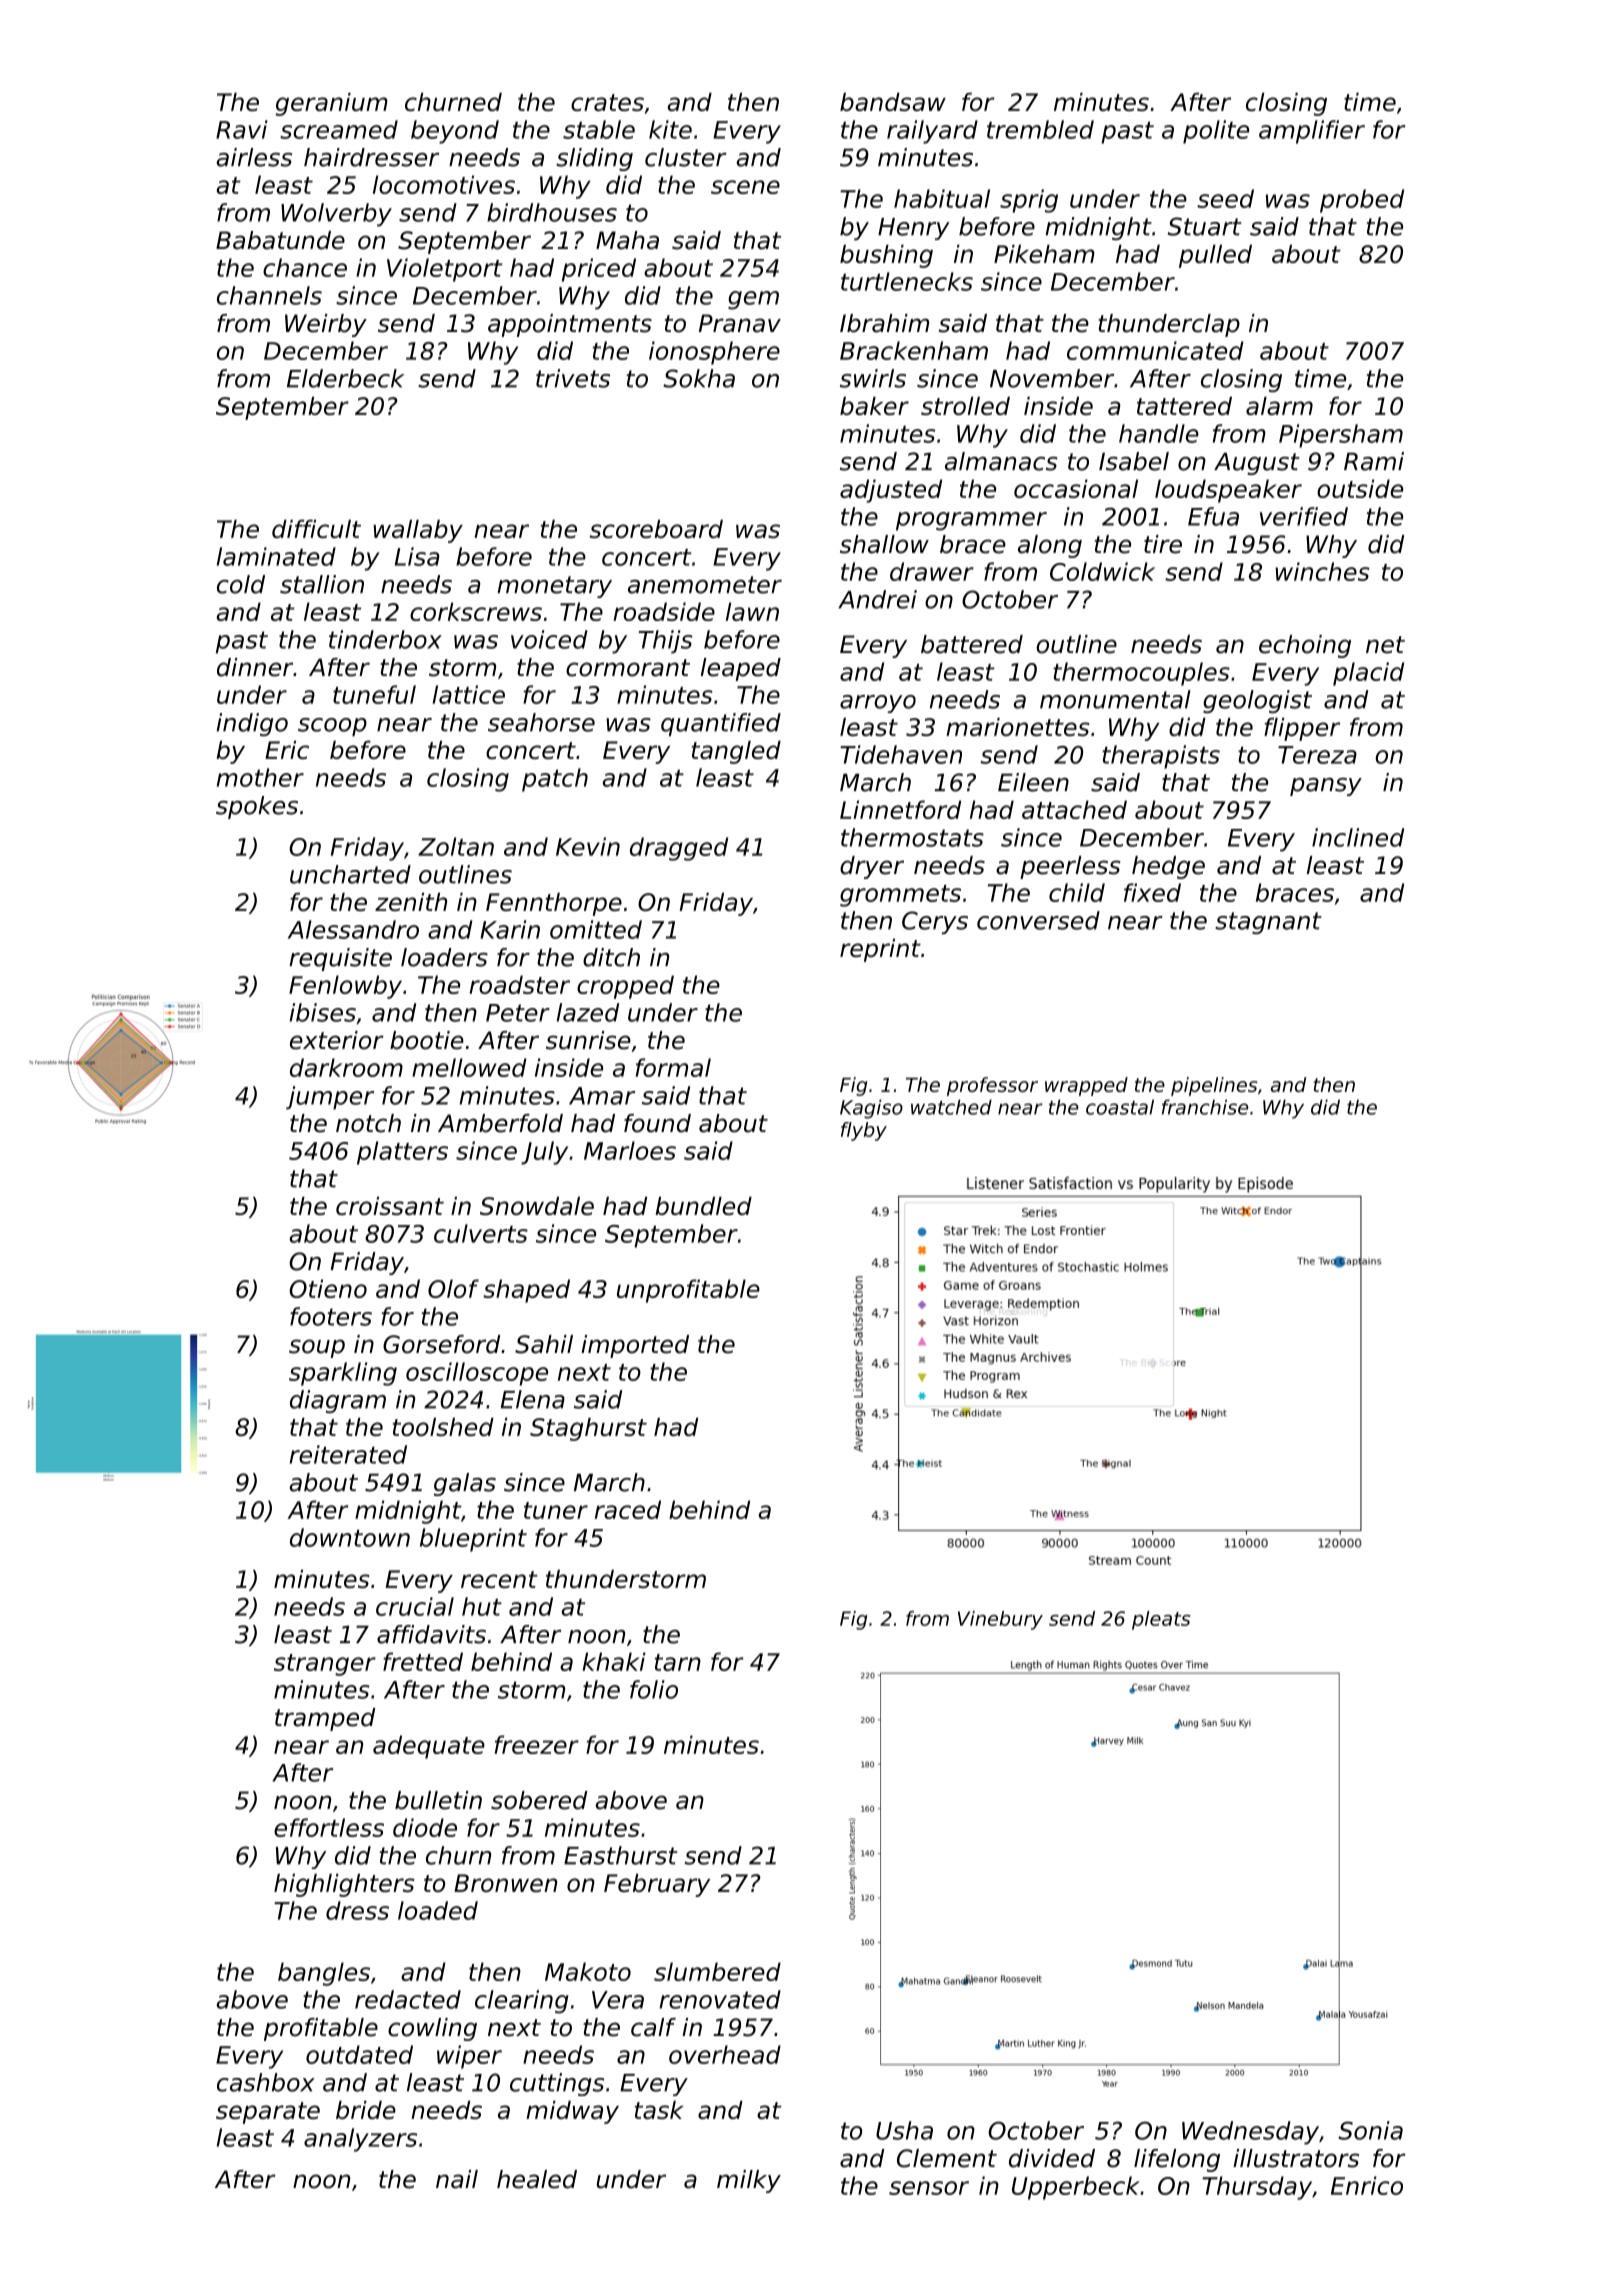 The height and width of the page is (2292, 1620). What do you see at coordinates (456, 846) in the page?
I see `Zoltan` at bounding box center [456, 846].
